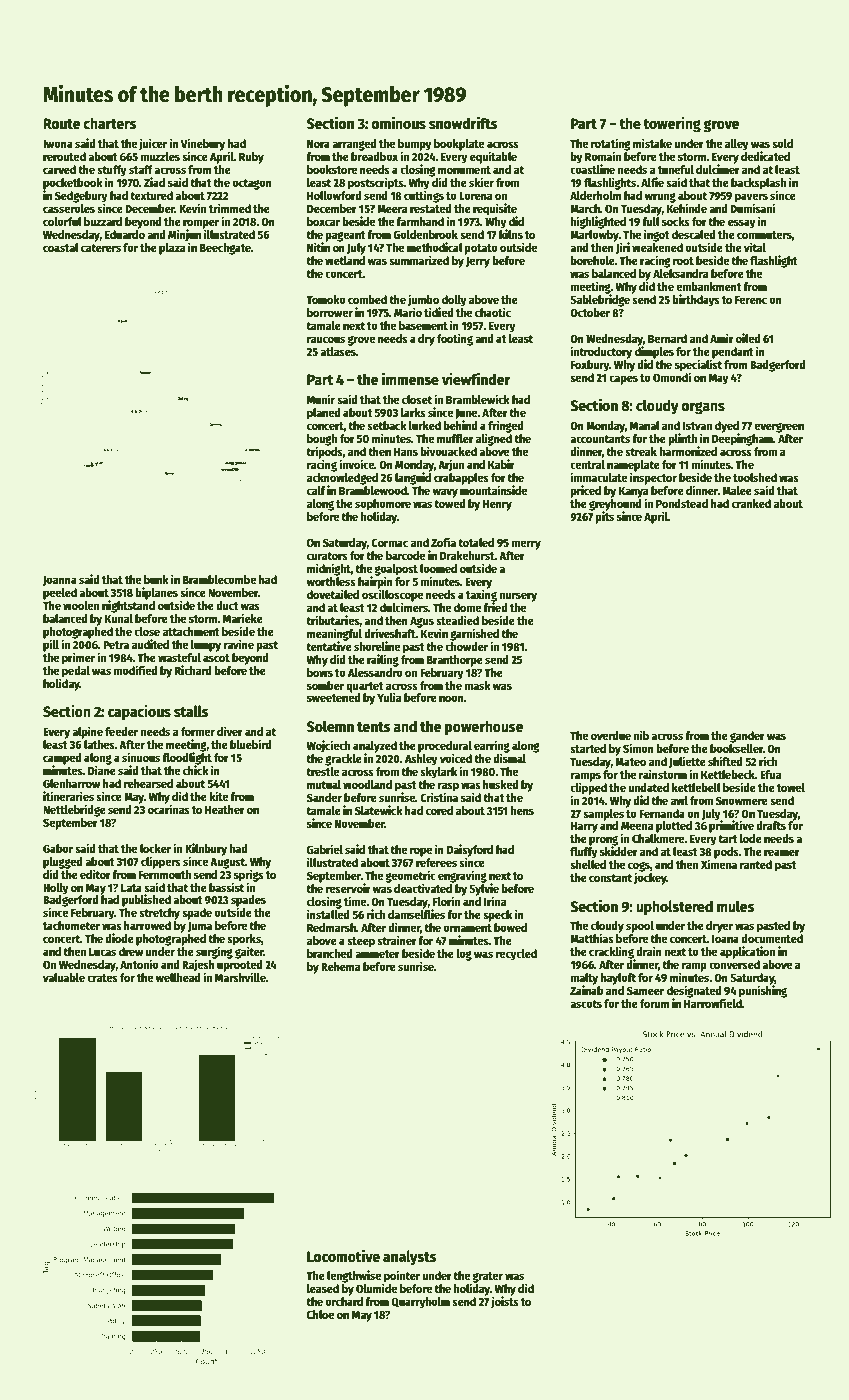  What do you see at coordinates (383, 505) in the image?
I see `sophomore` at bounding box center [383, 505].
